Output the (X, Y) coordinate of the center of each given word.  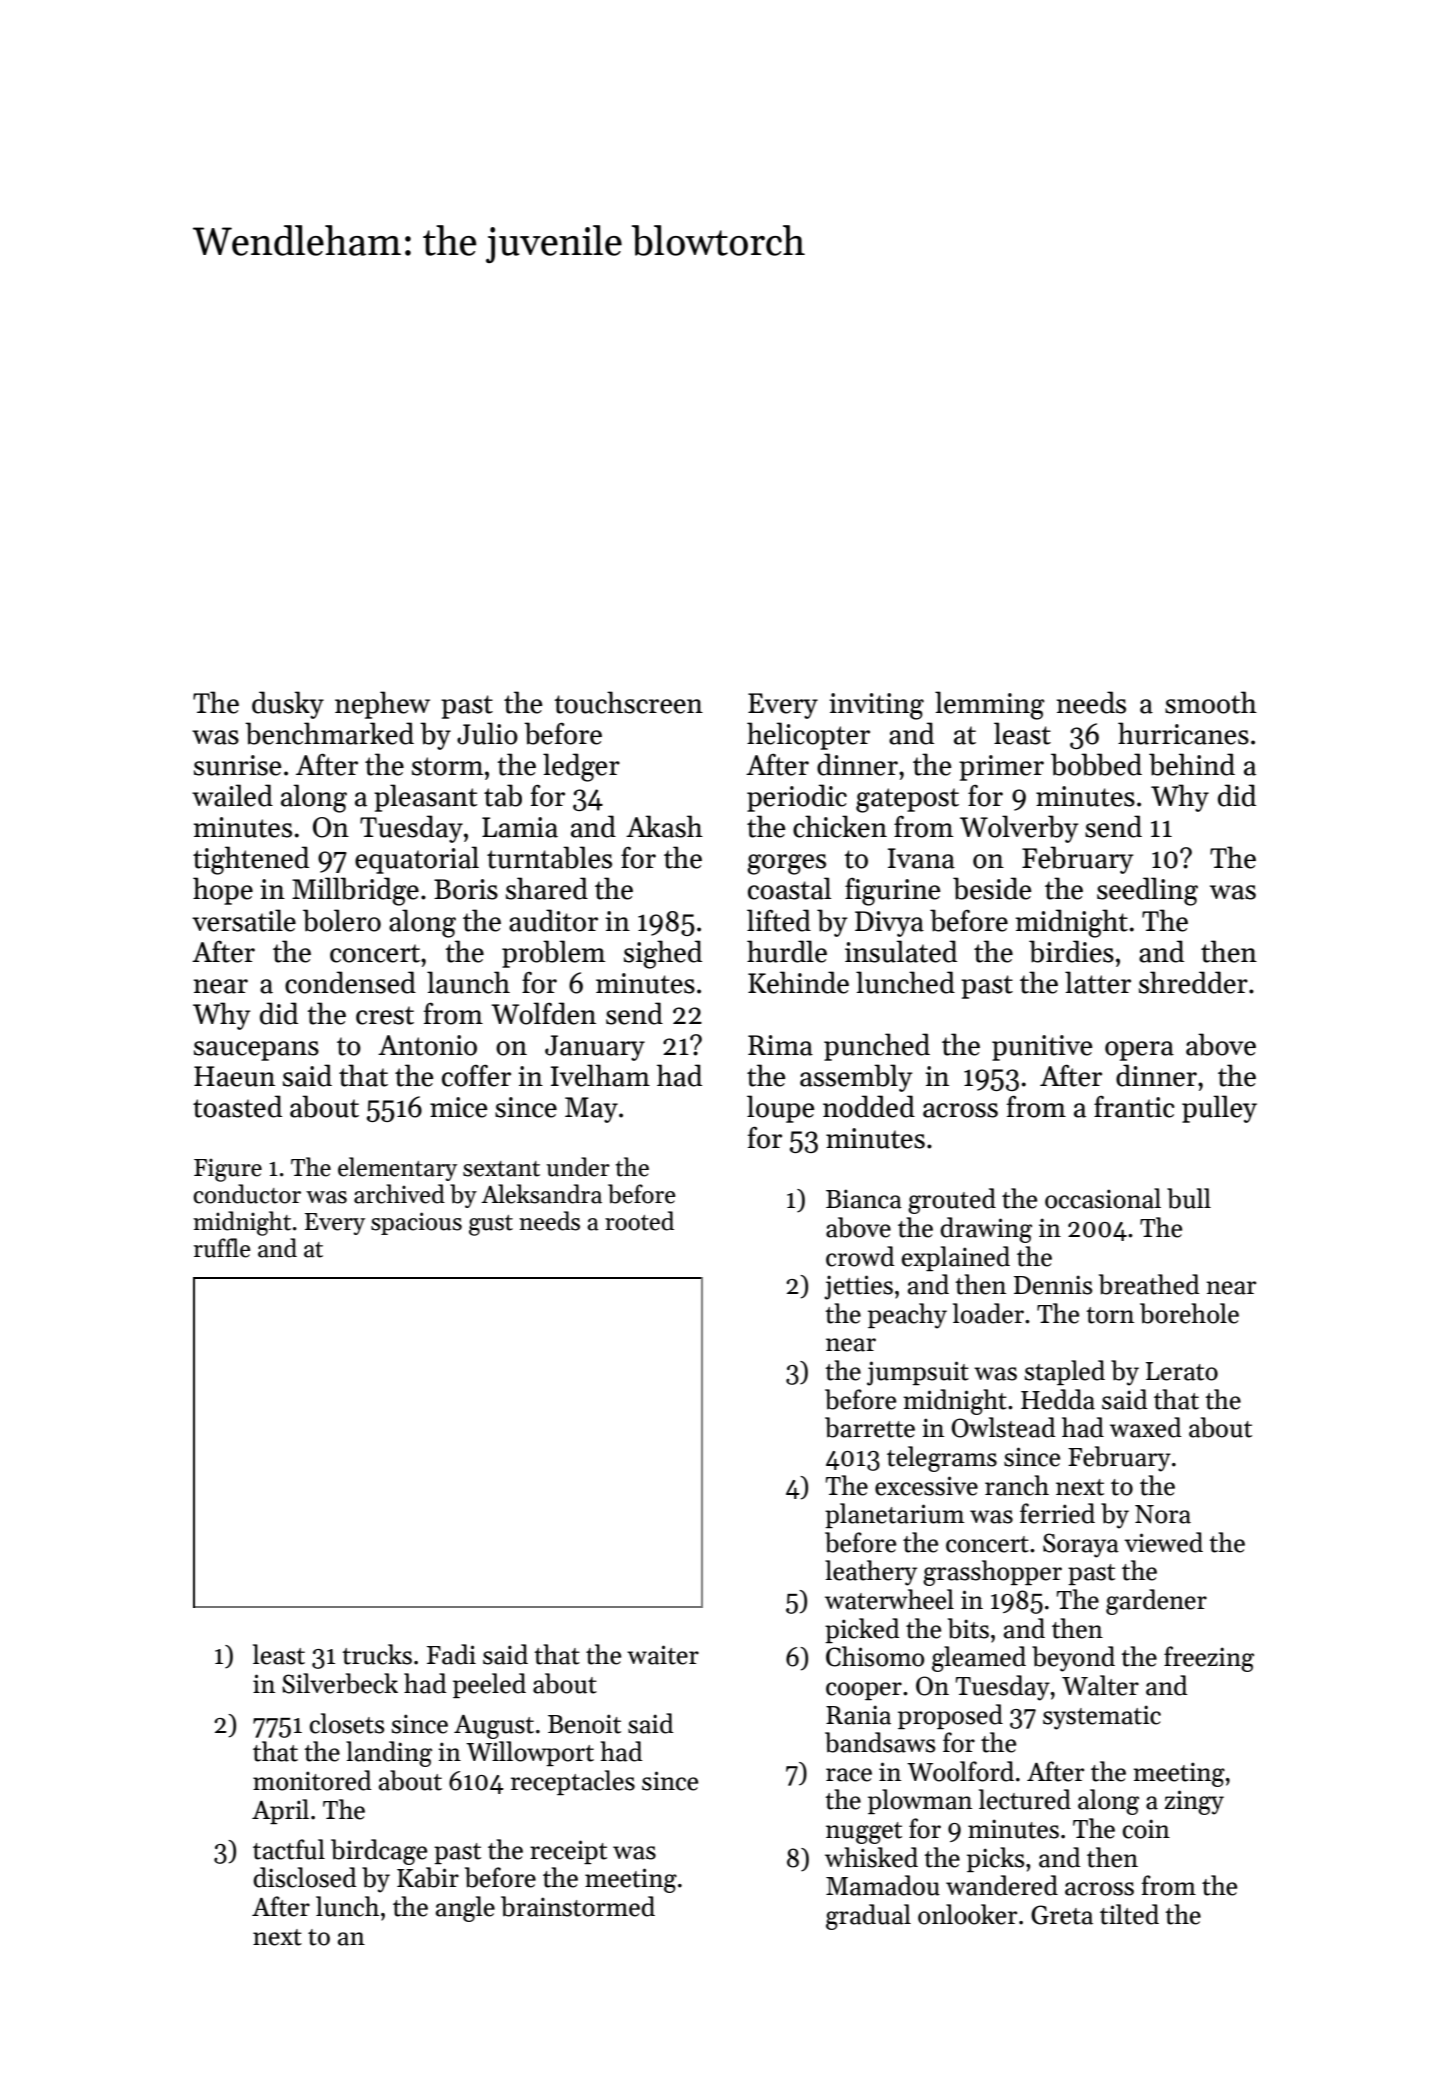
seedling (1147, 891)
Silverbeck (340, 1683)
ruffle (222, 1248)
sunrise (237, 765)
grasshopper (992, 1573)
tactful (289, 1849)
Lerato (1182, 1371)
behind (1192, 764)
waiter (663, 1655)
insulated (901, 951)
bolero (342, 920)
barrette (870, 1427)
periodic (797, 798)
